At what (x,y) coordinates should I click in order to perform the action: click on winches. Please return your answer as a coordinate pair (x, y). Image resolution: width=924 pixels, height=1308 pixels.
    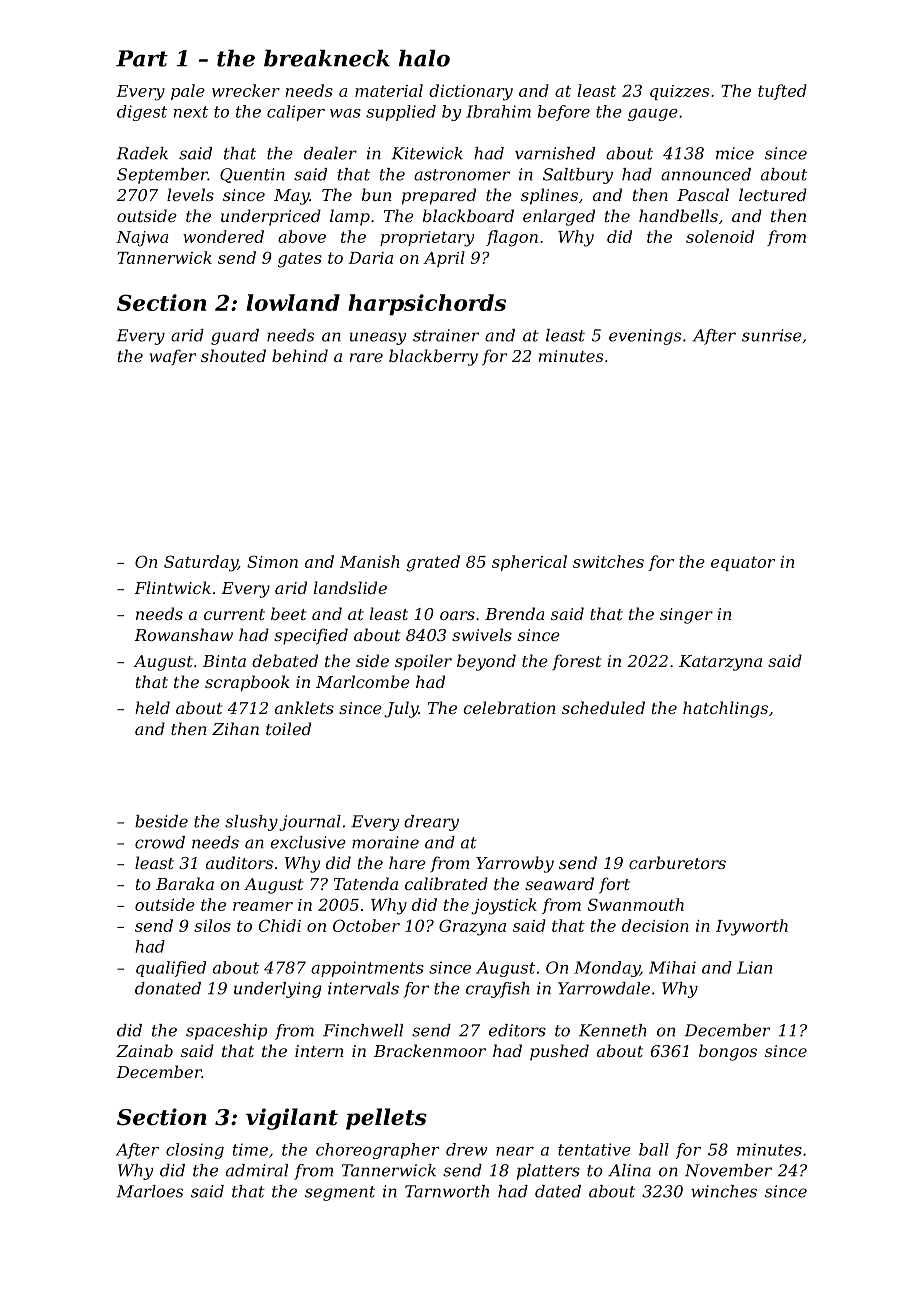
    Looking at the image, I should click on (724, 1191).
